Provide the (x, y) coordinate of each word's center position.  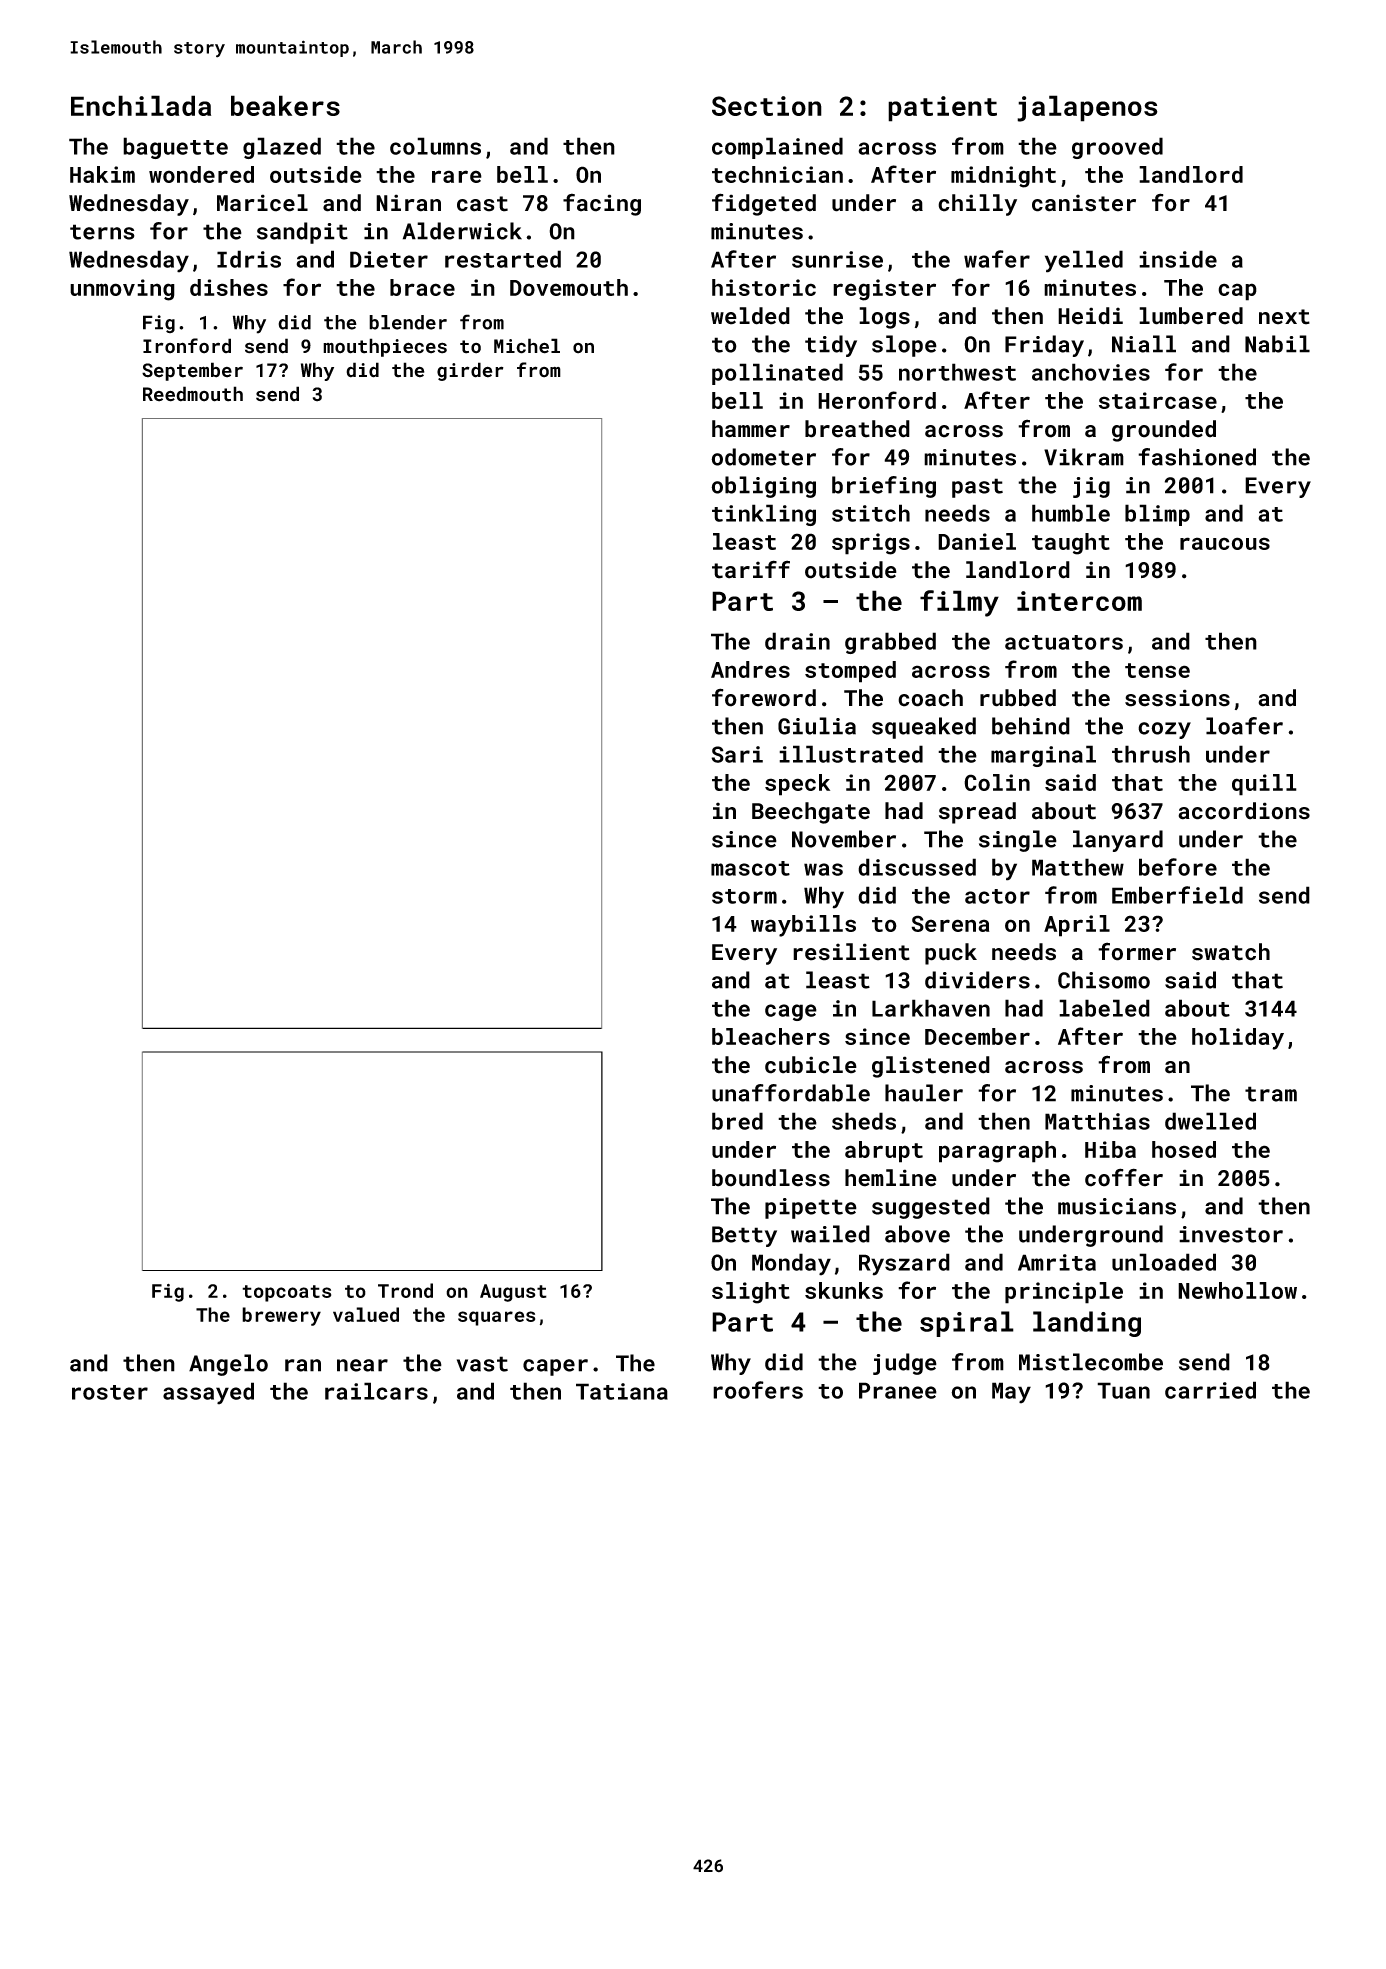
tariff (751, 569)
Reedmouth (193, 394)
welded (750, 316)
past (977, 488)
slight (751, 1293)
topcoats (286, 1293)
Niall (1144, 344)
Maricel (262, 203)
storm (744, 896)
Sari (737, 754)
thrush (1151, 754)
